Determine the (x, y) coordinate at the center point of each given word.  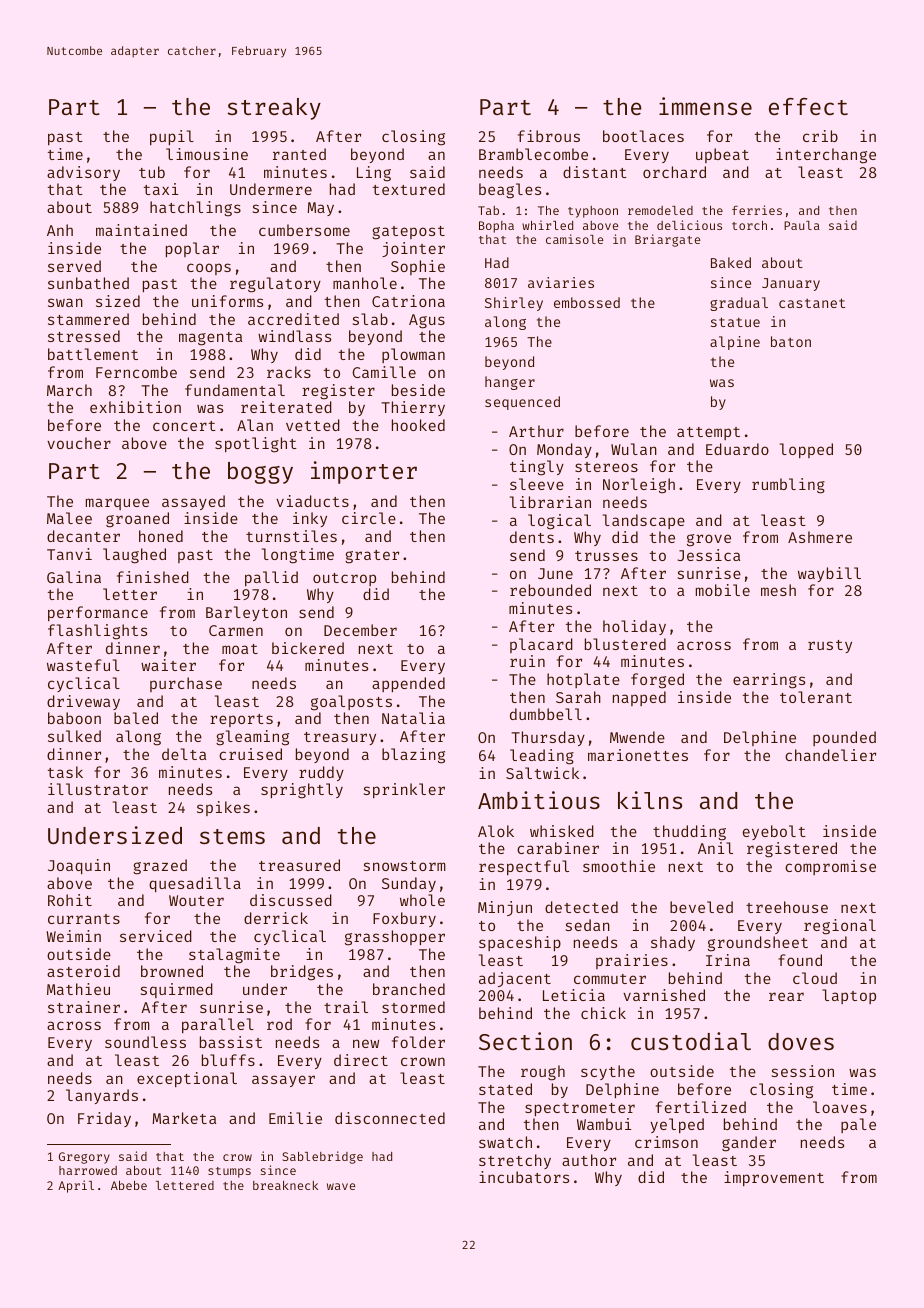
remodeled (660, 210)
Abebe (129, 1185)
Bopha (496, 227)
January (791, 284)
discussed (291, 900)
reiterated (286, 407)
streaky (274, 109)
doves (801, 1041)
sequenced (522, 403)
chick (603, 1013)
